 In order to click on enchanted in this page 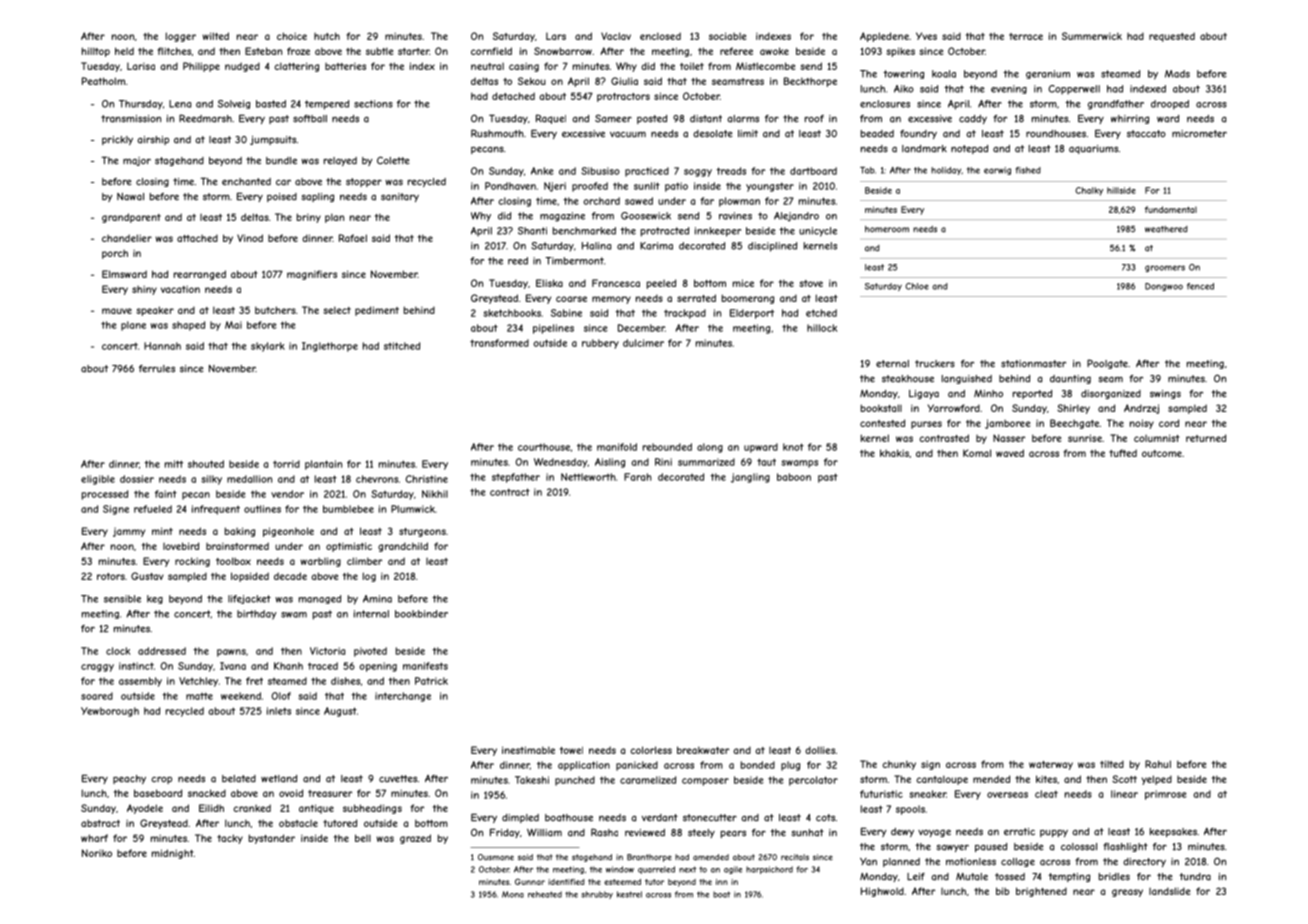, I will do `click(246, 182)`.
